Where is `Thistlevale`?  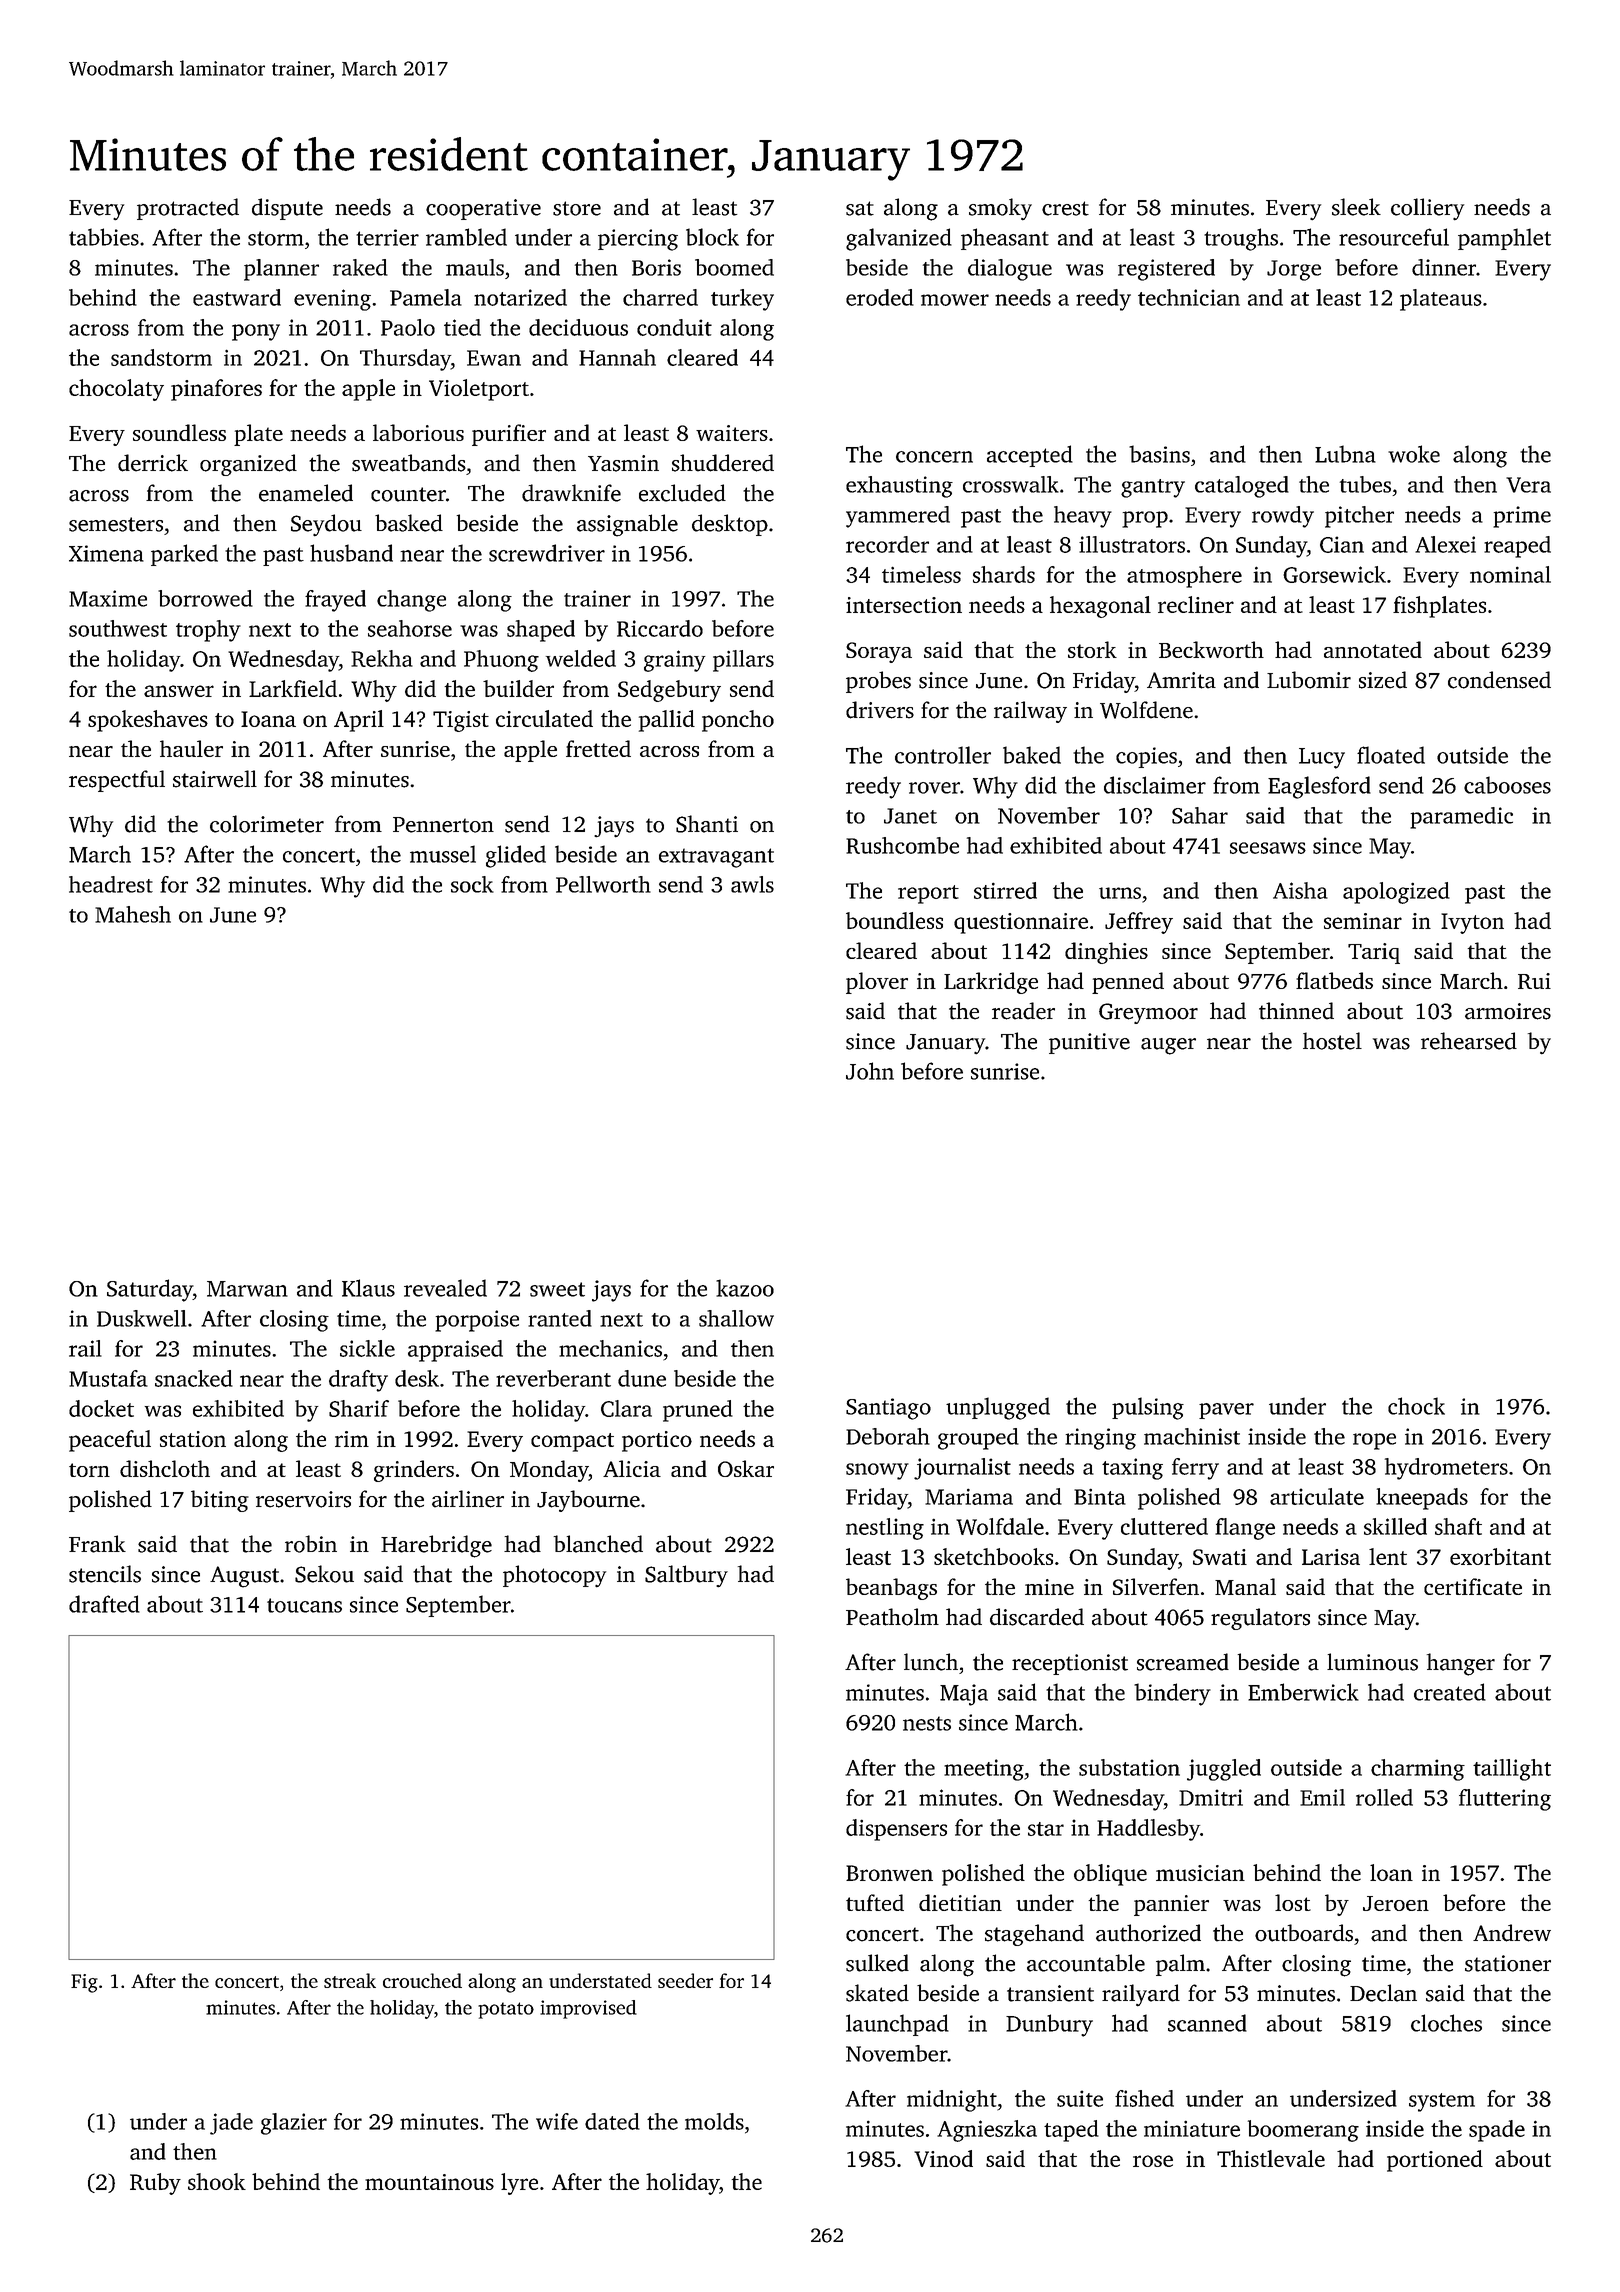 Thistlevale is located at coordinates (1271, 2158).
